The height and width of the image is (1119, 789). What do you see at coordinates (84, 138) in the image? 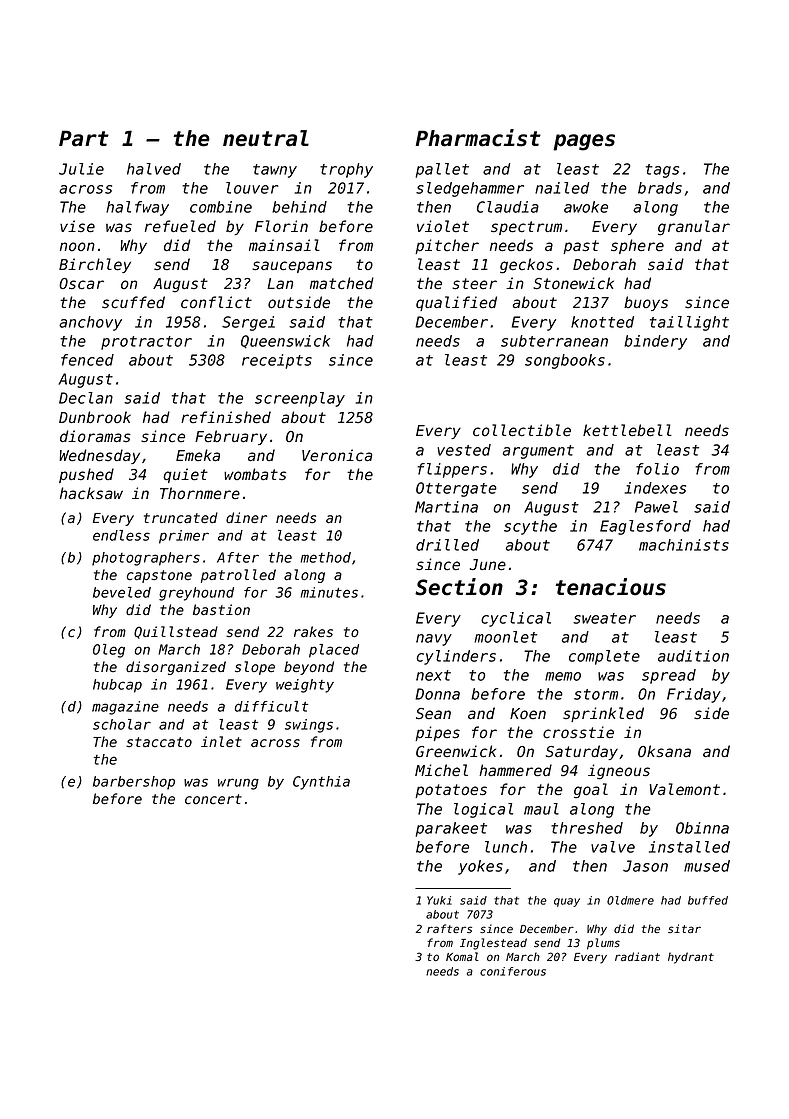
I see `Part` at bounding box center [84, 138].
